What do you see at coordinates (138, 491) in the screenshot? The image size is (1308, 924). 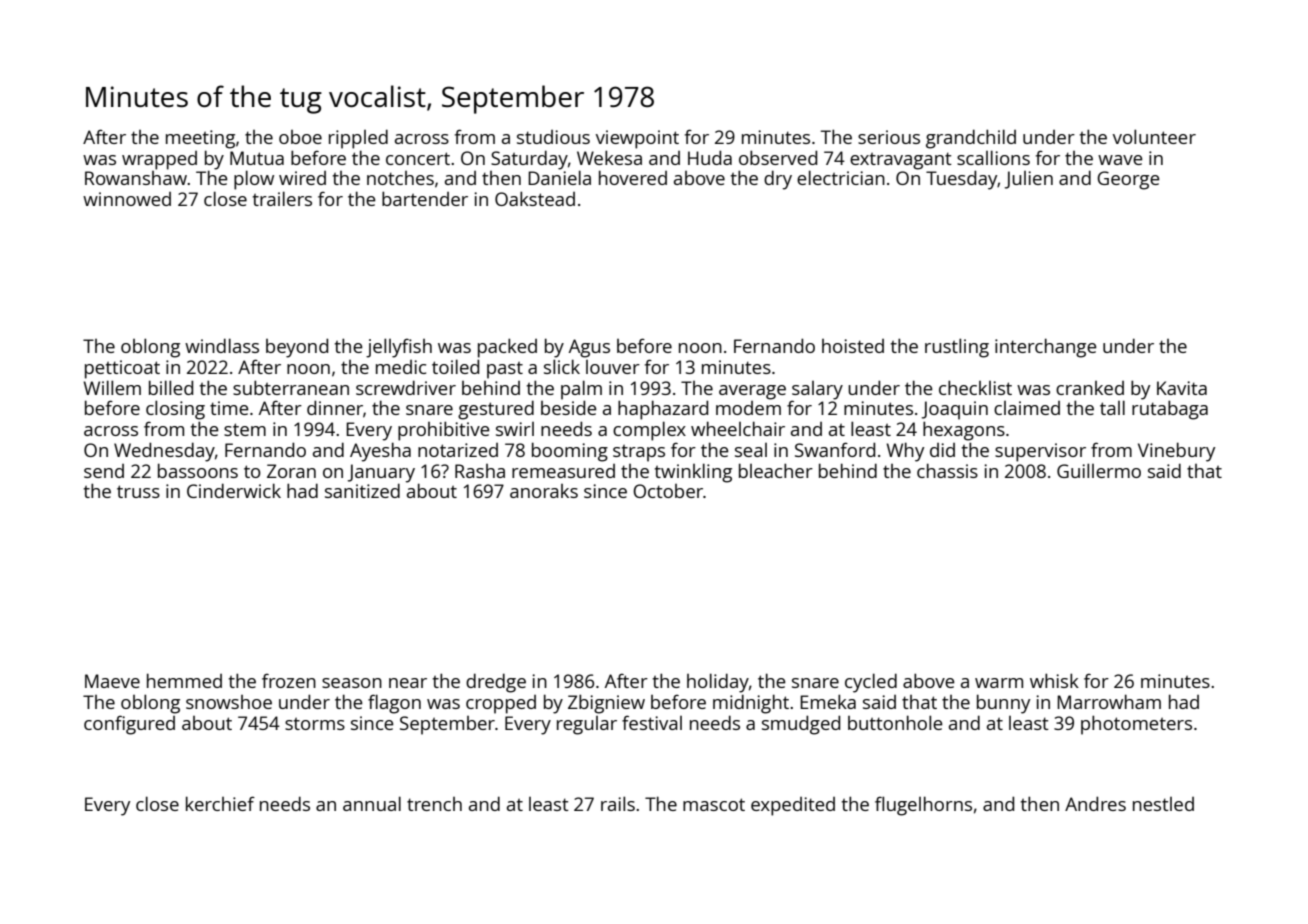 I see `truss` at bounding box center [138, 491].
